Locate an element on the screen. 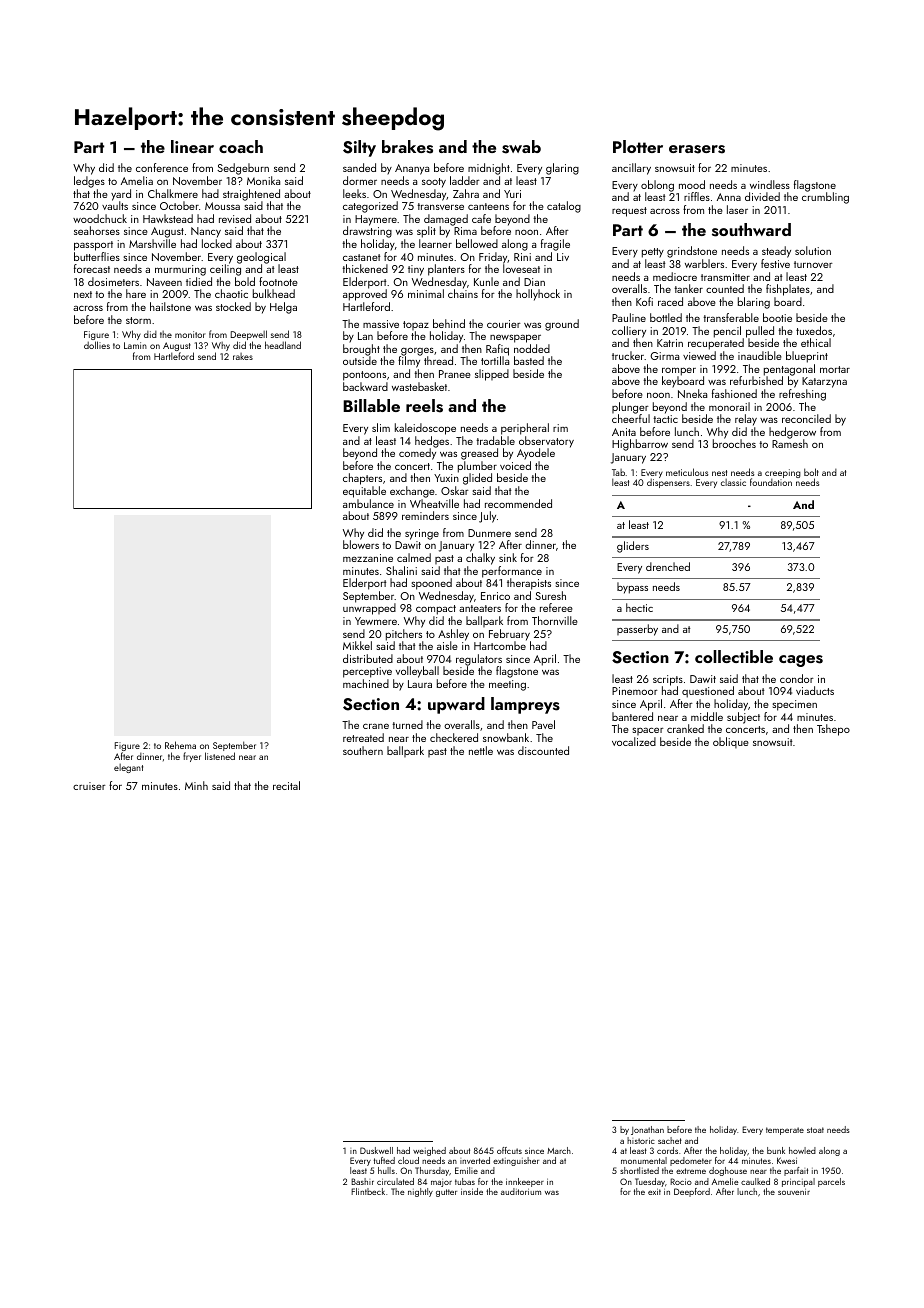 This screenshot has height=1308, width=924. conference is located at coordinates (162, 167).
